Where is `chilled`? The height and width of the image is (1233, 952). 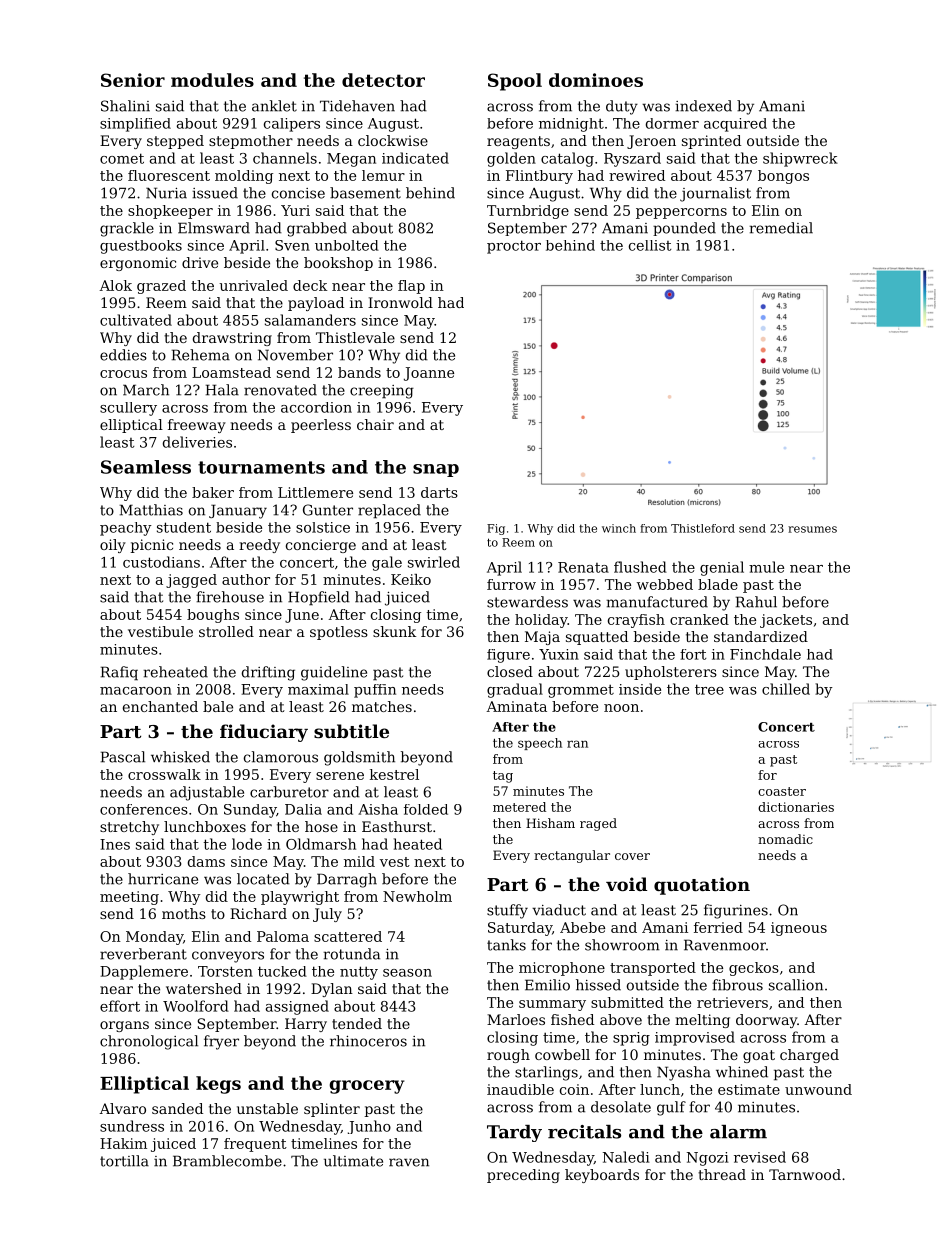
chilled is located at coordinates (786, 689).
